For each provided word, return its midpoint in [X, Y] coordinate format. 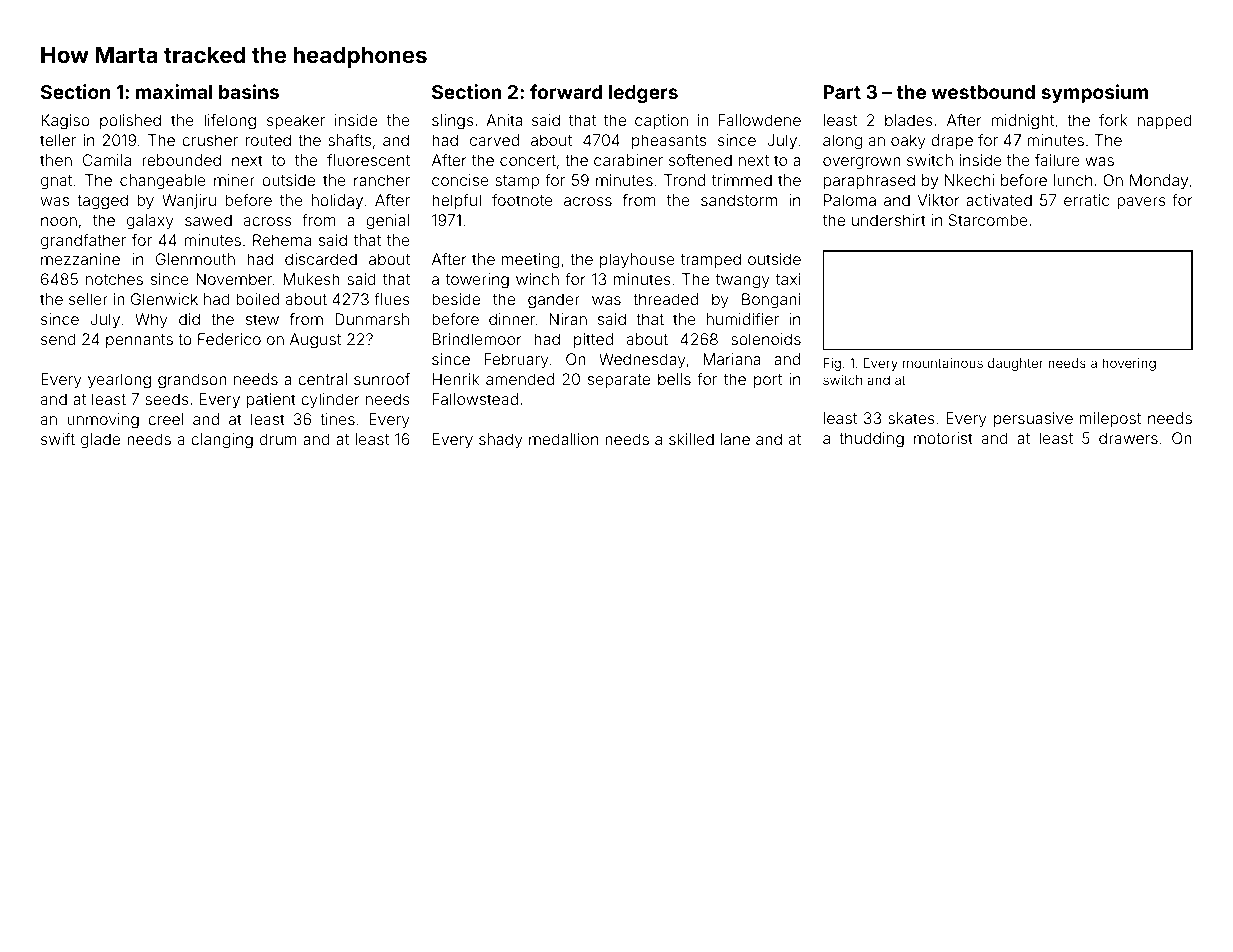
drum [278, 439]
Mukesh [311, 279]
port [768, 381]
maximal [174, 91]
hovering [1129, 364]
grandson [192, 381]
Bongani [771, 301]
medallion [563, 439]
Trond [684, 180]
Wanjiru [189, 201]
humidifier [743, 319]
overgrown [862, 163]
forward [566, 91]
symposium [1095, 93]
